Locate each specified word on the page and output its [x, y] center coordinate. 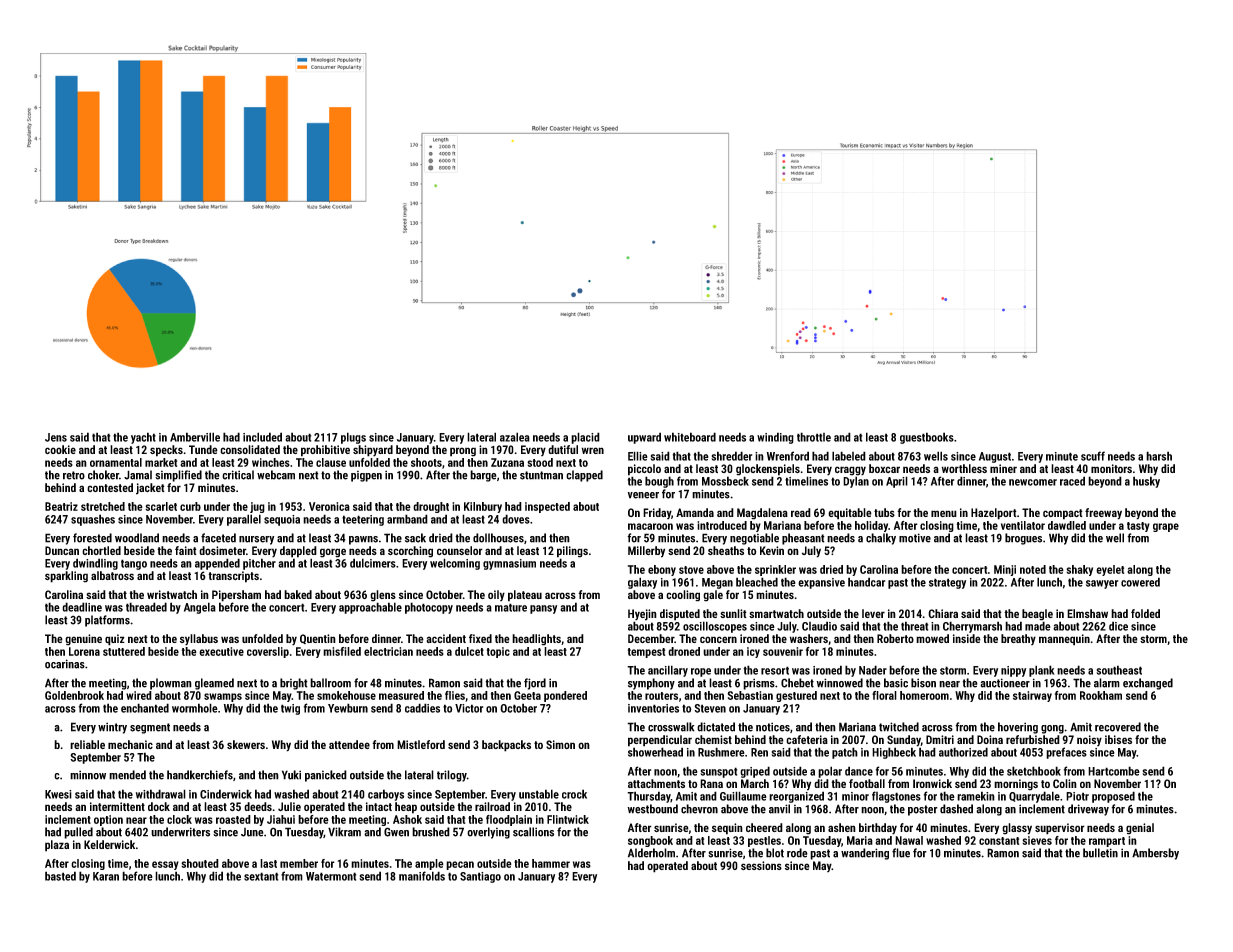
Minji [1005, 570]
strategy [947, 583]
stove [691, 570]
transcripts [233, 577]
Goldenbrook [74, 695]
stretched [103, 506]
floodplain [509, 820]
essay [165, 865]
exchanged [1148, 684]
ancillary [668, 671]
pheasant [803, 539]
